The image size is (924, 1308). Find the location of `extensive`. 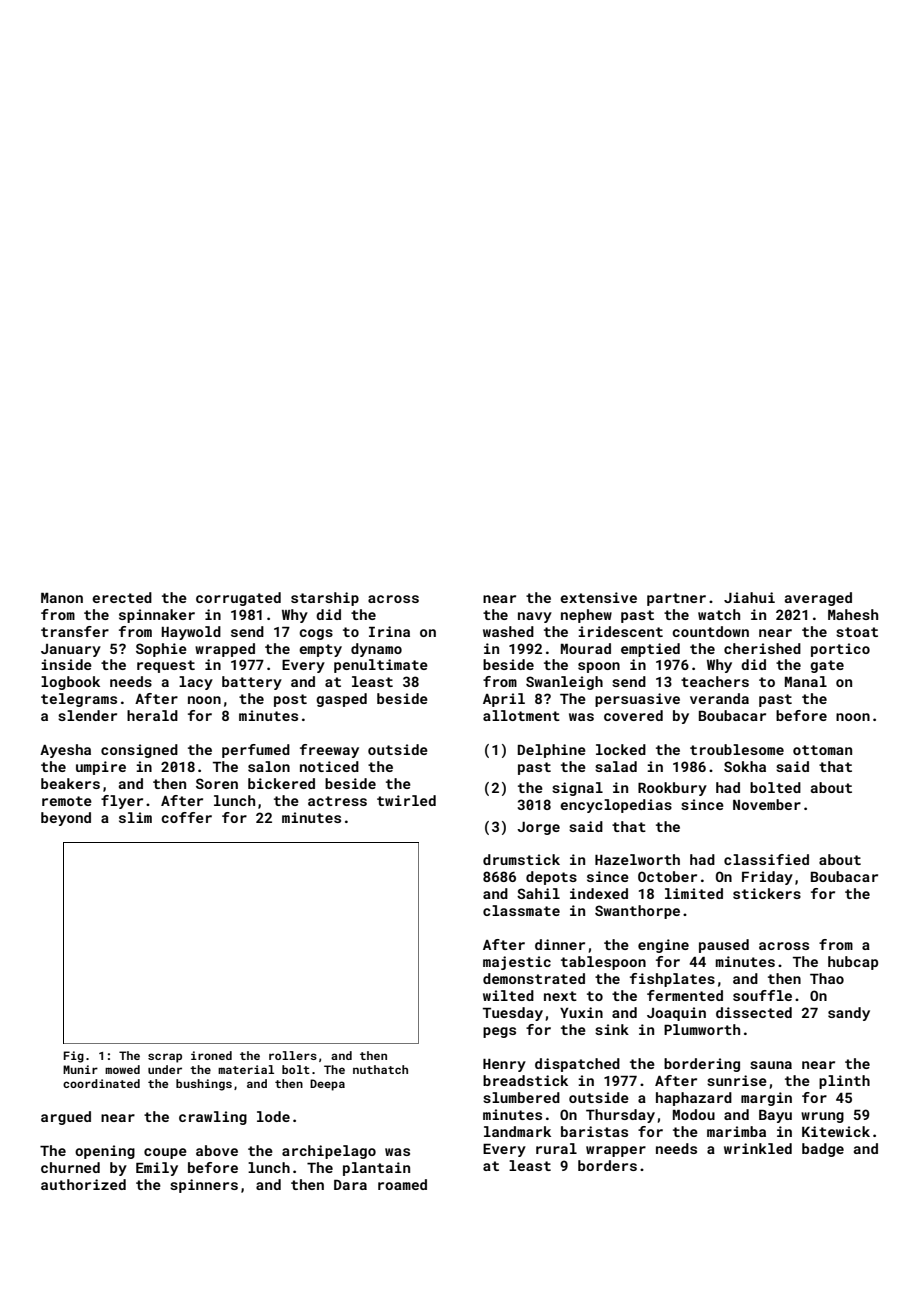

extensive is located at coordinates (598, 597).
